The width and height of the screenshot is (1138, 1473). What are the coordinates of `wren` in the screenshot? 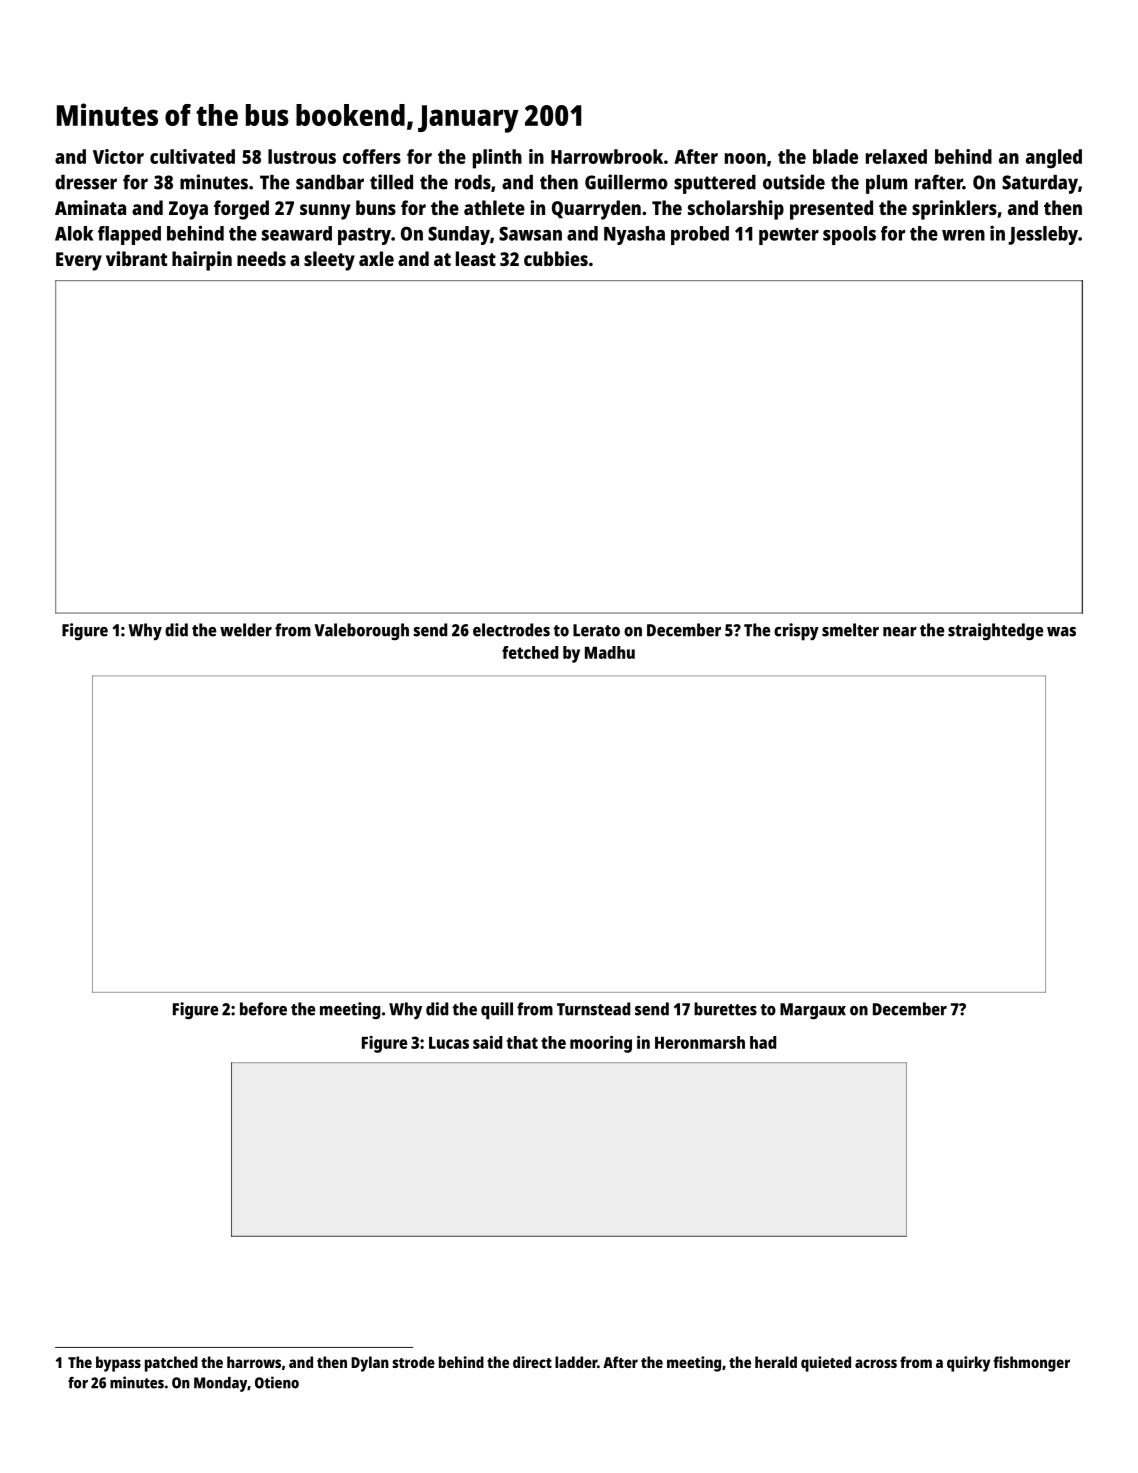 It's located at (963, 235).
